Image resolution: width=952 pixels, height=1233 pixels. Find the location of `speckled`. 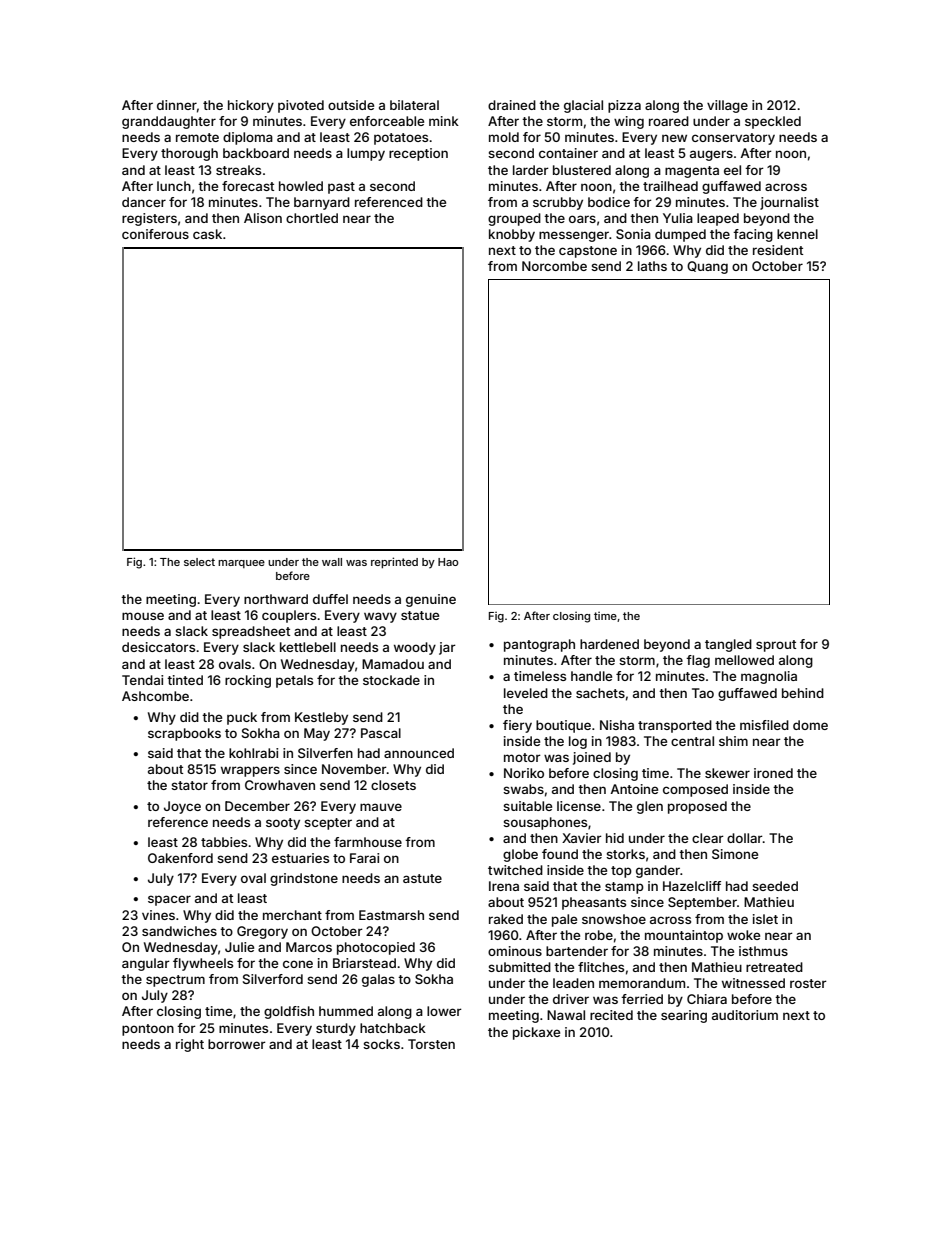

speckled is located at coordinates (773, 122).
